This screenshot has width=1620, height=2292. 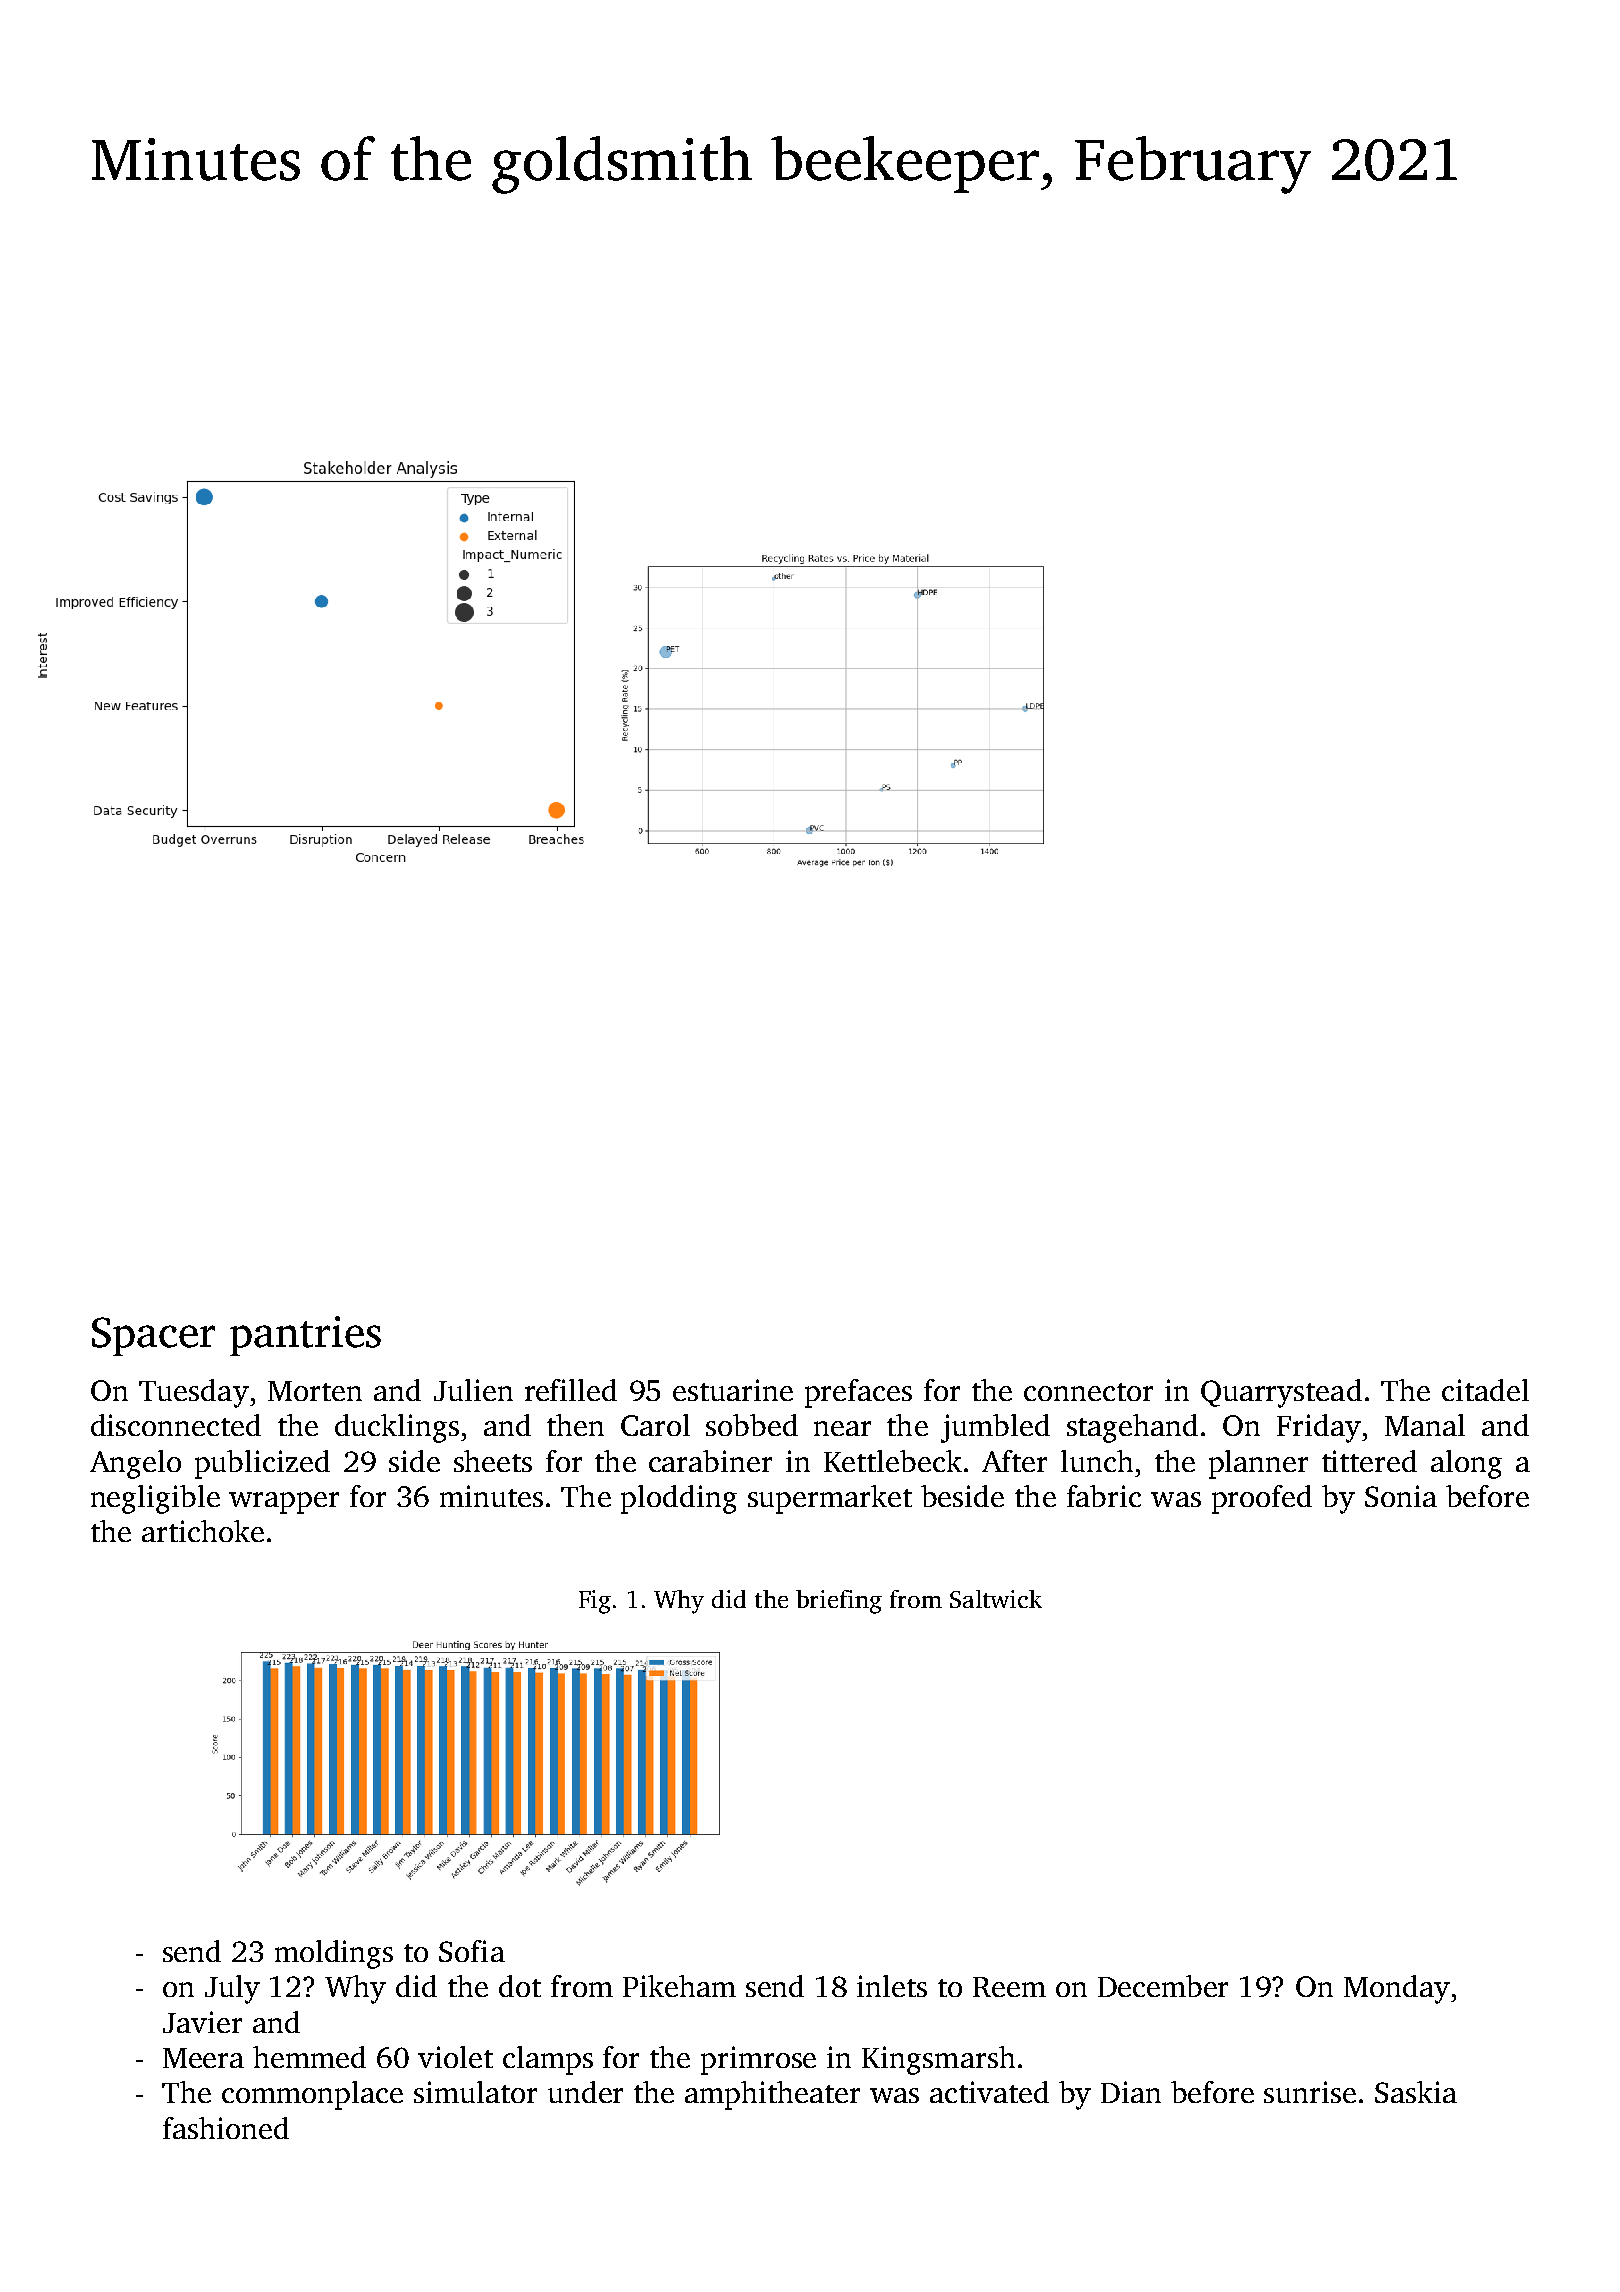 I want to click on Spacer, so click(x=153, y=1336).
